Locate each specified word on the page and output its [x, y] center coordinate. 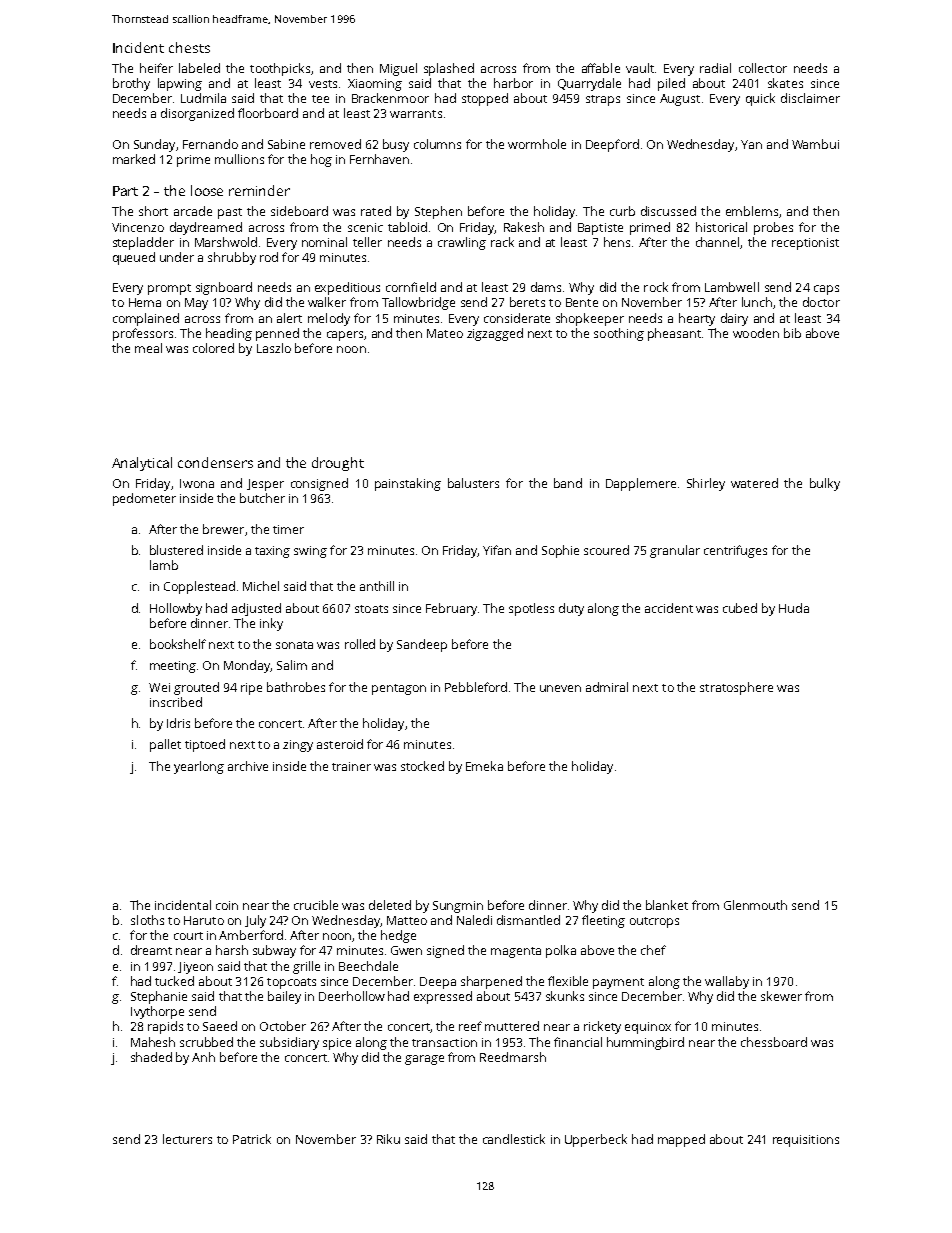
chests [189, 47]
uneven [560, 688]
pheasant [674, 334]
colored [213, 348]
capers [345, 336]
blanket [667, 905]
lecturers [187, 1139]
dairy [734, 319]
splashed [449, 69]
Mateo [445, 333]
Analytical [142, 464]
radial [715, 68]
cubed [740, 608]
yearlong [199, 767]
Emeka [484, 766]
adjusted [256, 609]
